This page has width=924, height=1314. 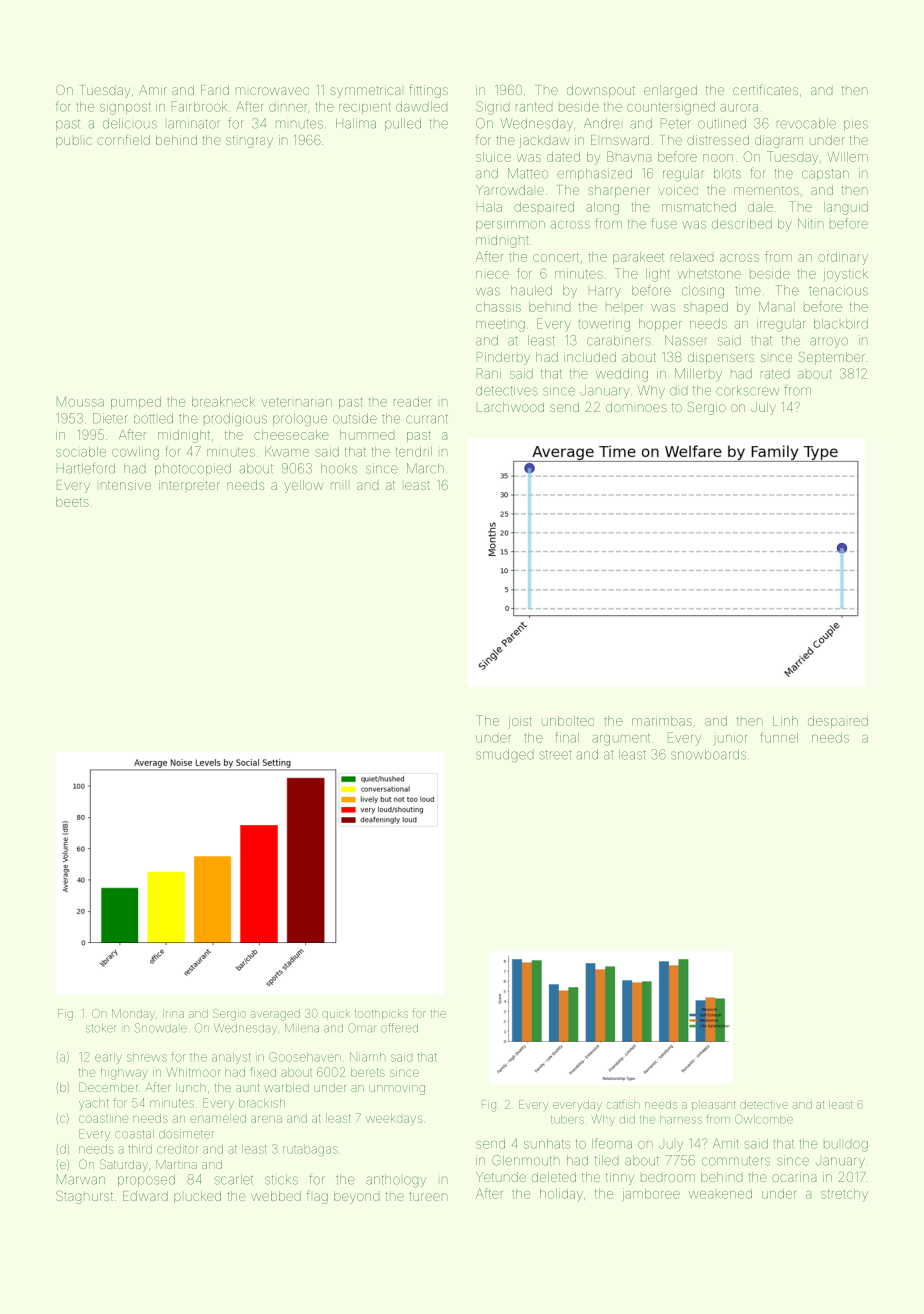 What do you see at coordinates (336, 1015) in the page?
I see `quick` at bounding box center [336, 1015].
